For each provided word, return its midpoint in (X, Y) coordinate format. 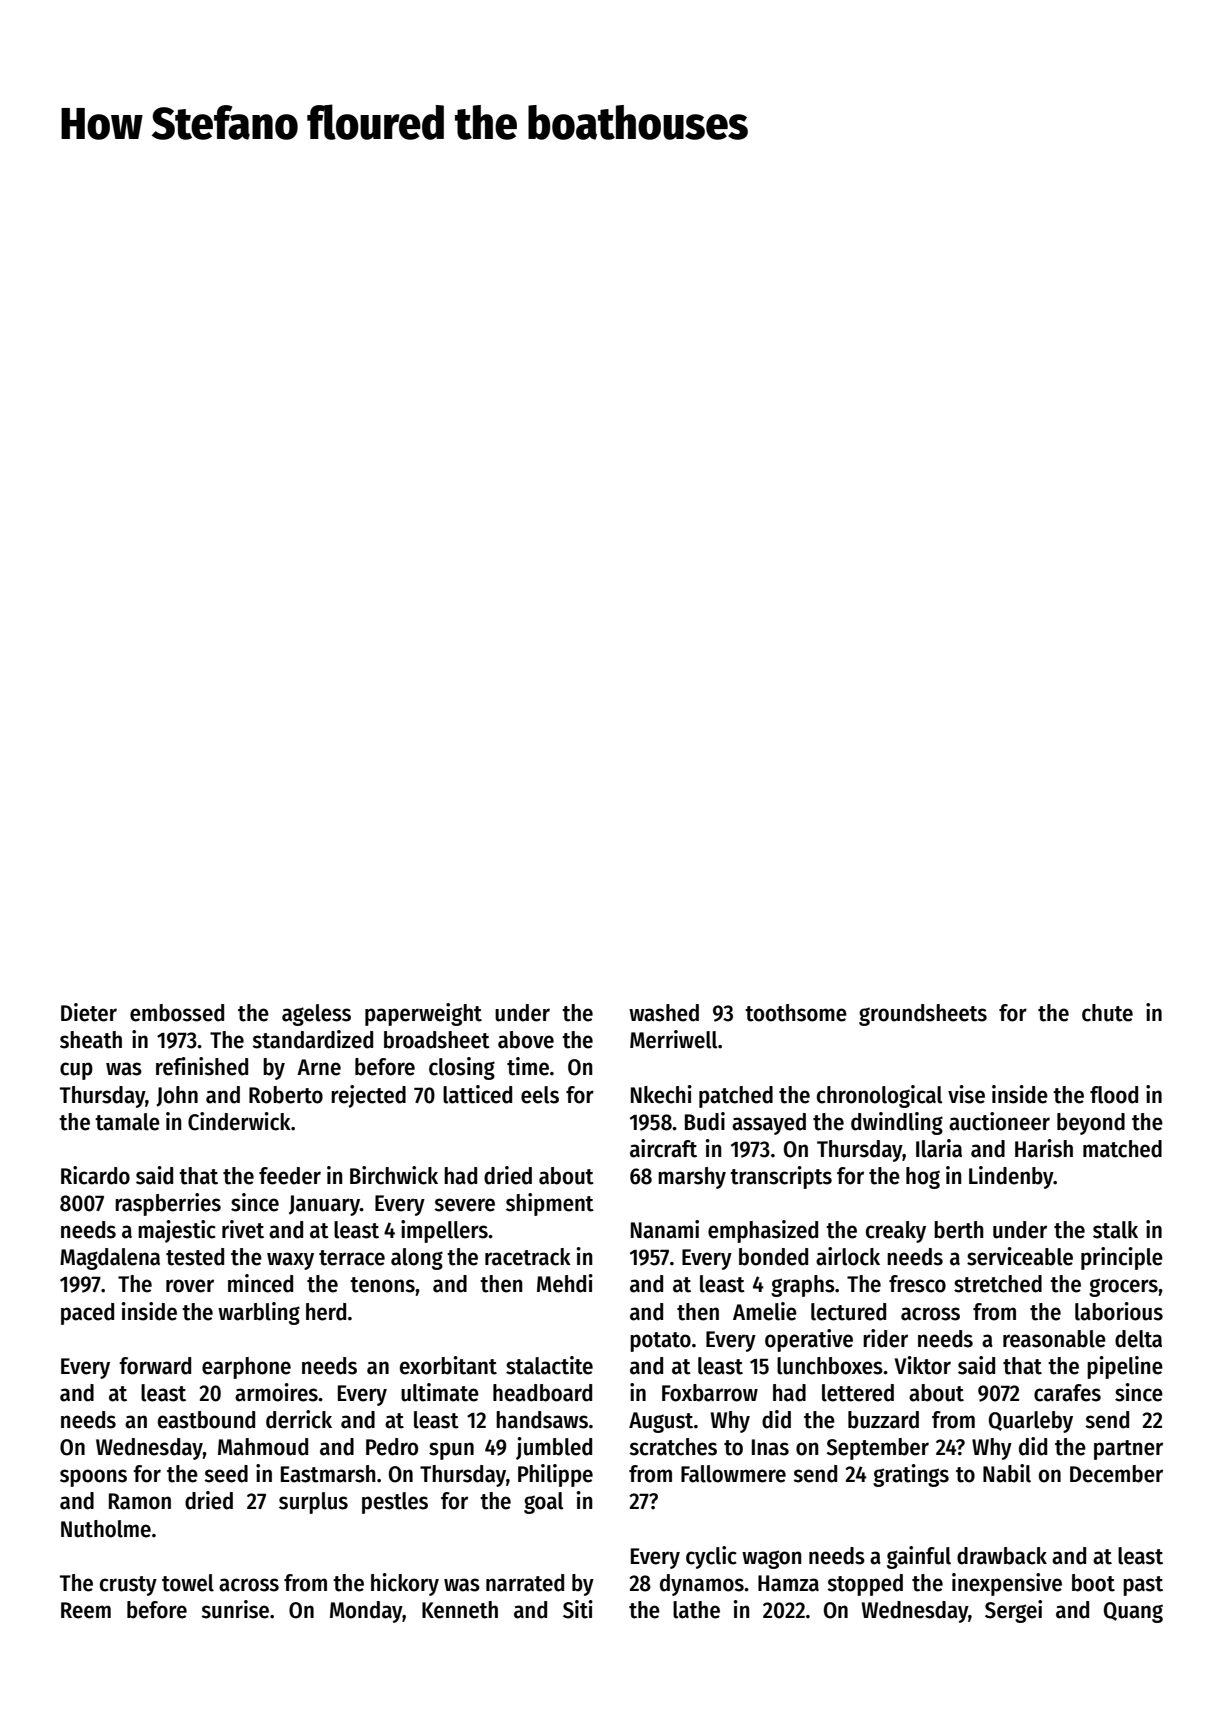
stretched (998, 1284)
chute (1107, 1013)
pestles (395, 1503)
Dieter (89, 1012)
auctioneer (999, 1121)
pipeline (1125, 1367)
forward (155, 1366)
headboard (542, 1393)
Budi (705, 1121)
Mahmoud (263, 1447)
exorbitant (448, 1365)
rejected (368, 1096)
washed (664, 1013)
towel (188, 1583)
